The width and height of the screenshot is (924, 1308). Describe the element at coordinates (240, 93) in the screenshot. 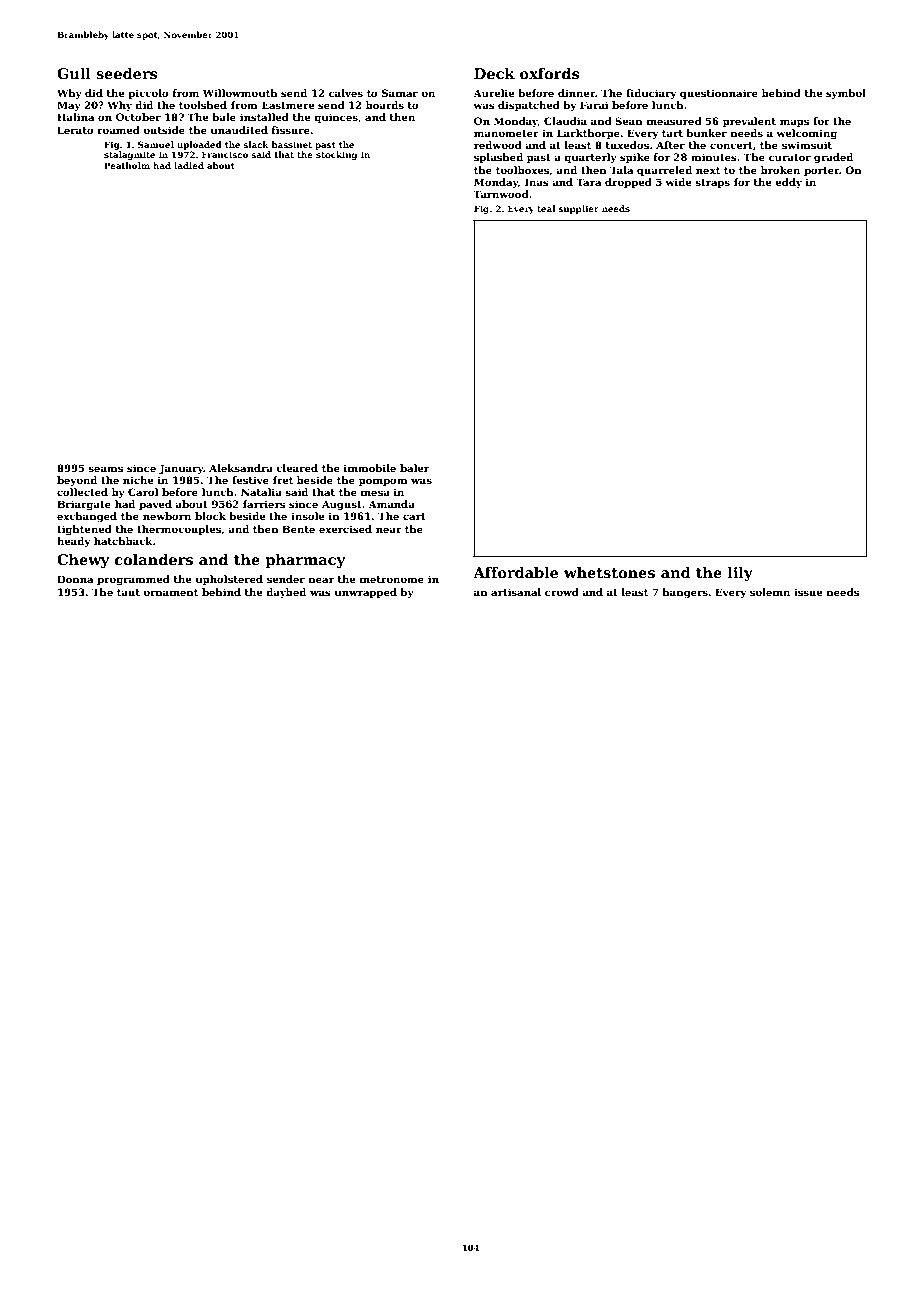

I see `Willowmouth` at that location.
